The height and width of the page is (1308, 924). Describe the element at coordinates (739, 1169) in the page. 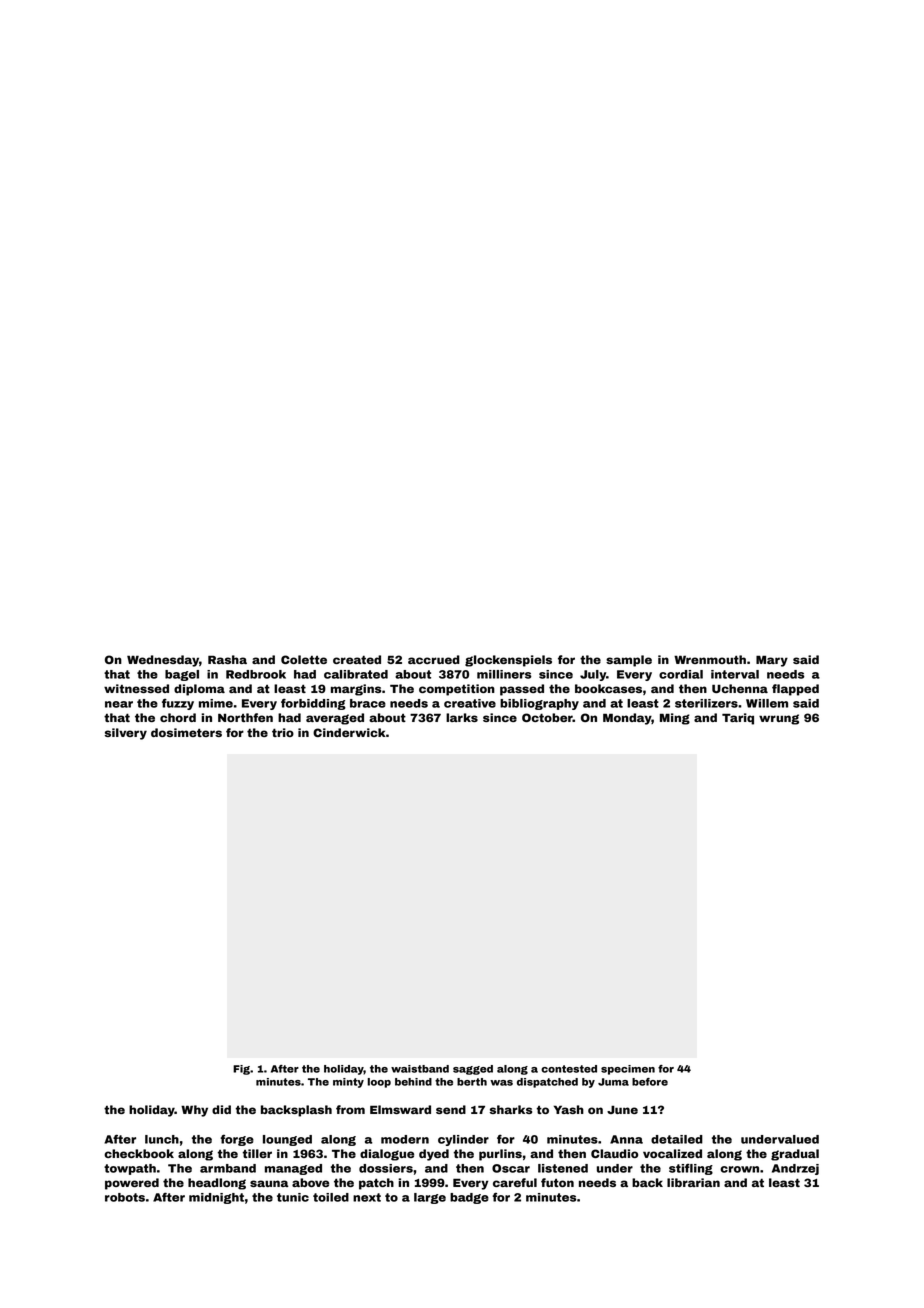

I see `crown` at that location.
